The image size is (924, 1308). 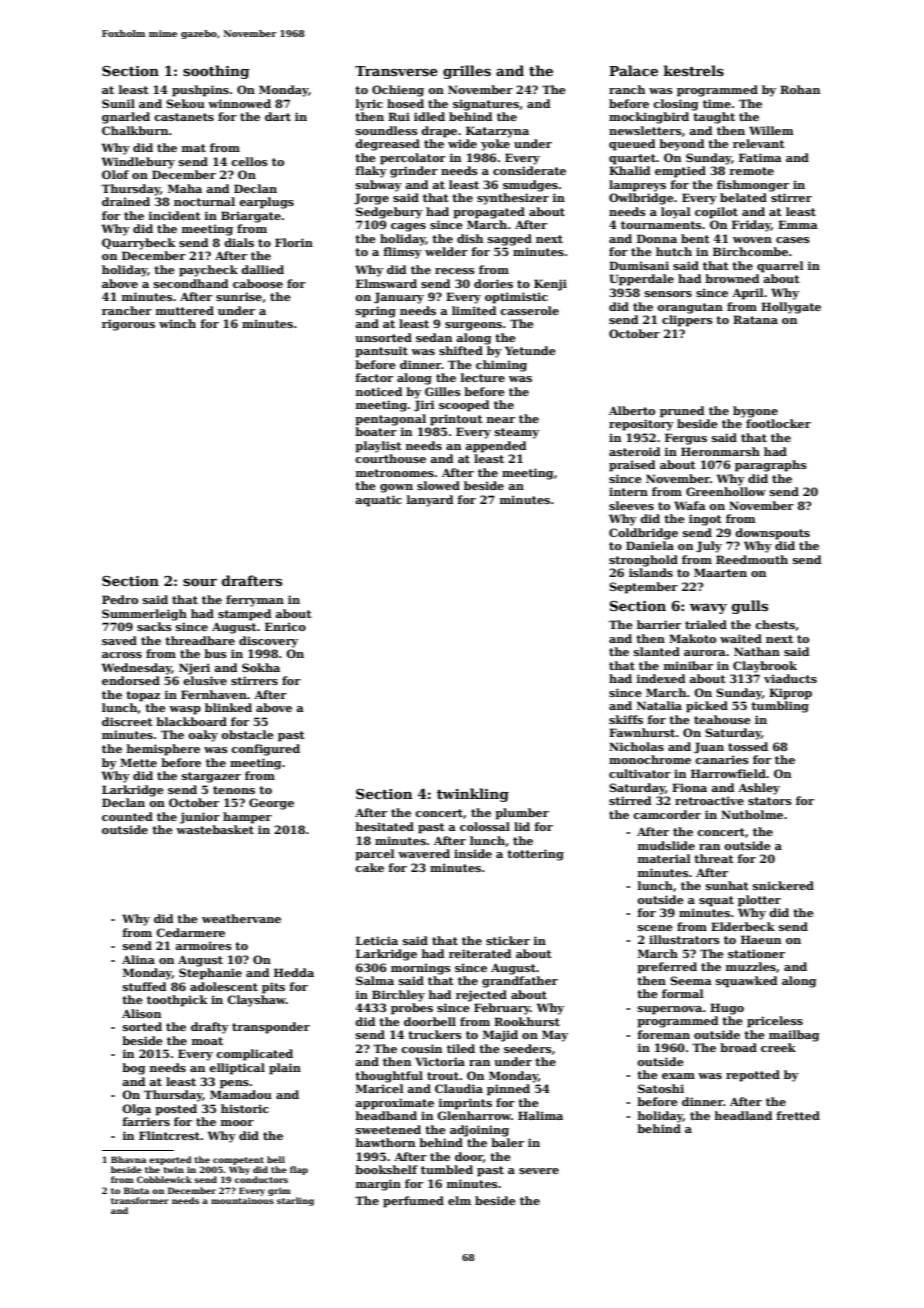 I want to click on Leticia, so click(x=377, y=940).
